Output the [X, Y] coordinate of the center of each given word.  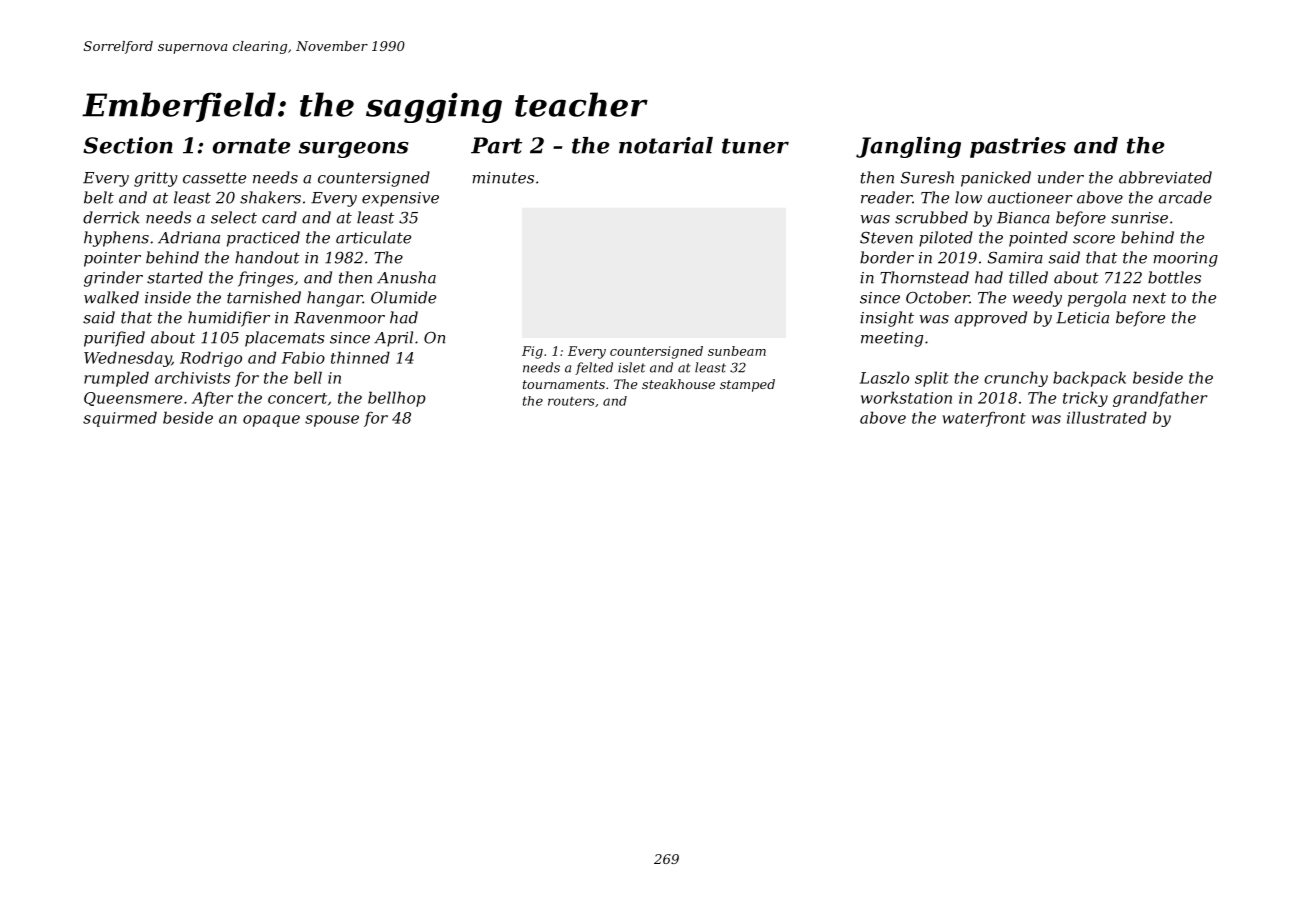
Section [128, 145]
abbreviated [1165, 177]
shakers [270, 197]
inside [168, 297]
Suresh [927, 177]
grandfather [1160, 399]
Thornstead [924, 277]
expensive [400, 199]
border [887, 257]
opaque [271, 421]
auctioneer [1030, 198]
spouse [332, 421]
